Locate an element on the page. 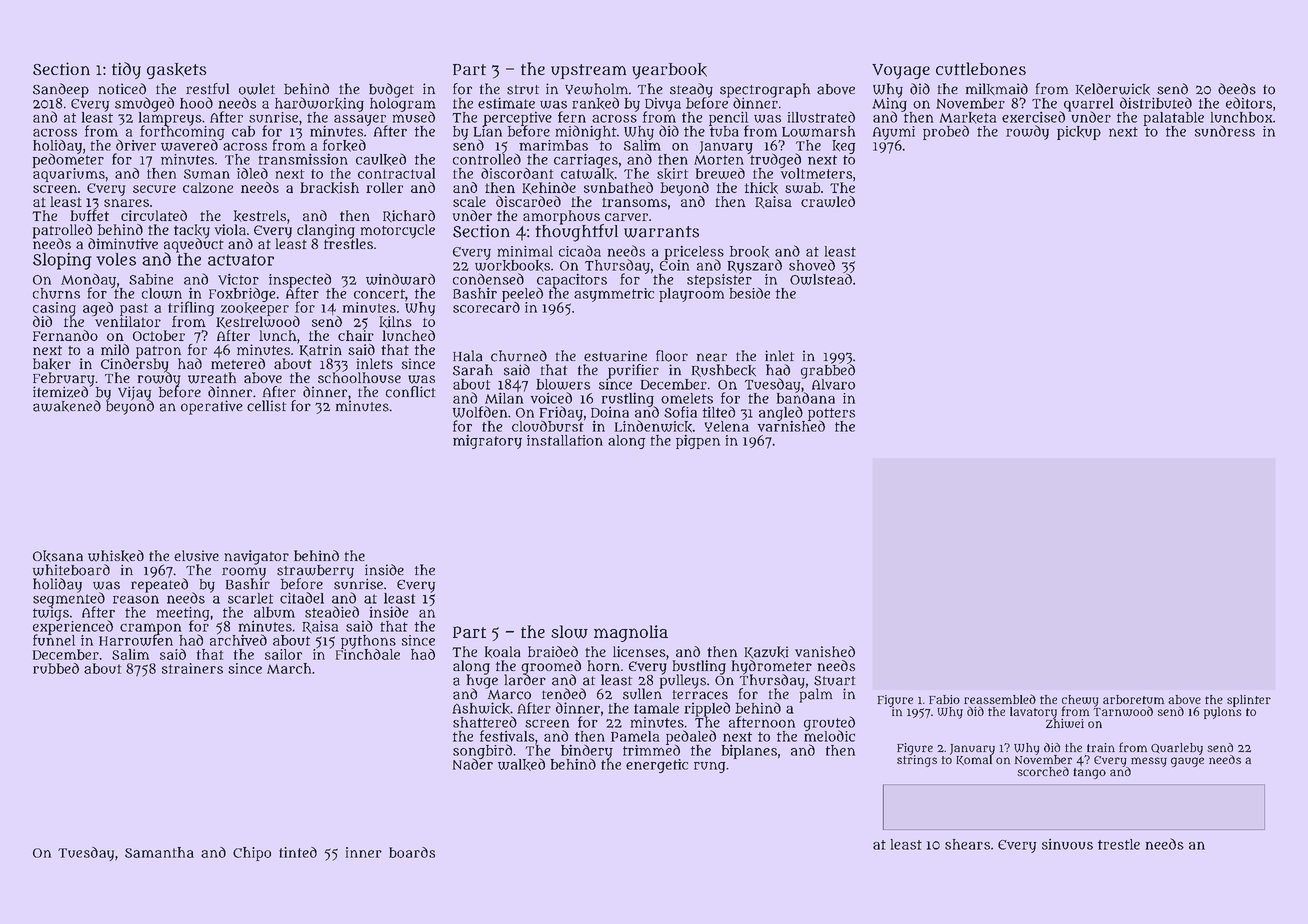 The image size is (1308, 924). tinted is located at coordinates (298, 852).
